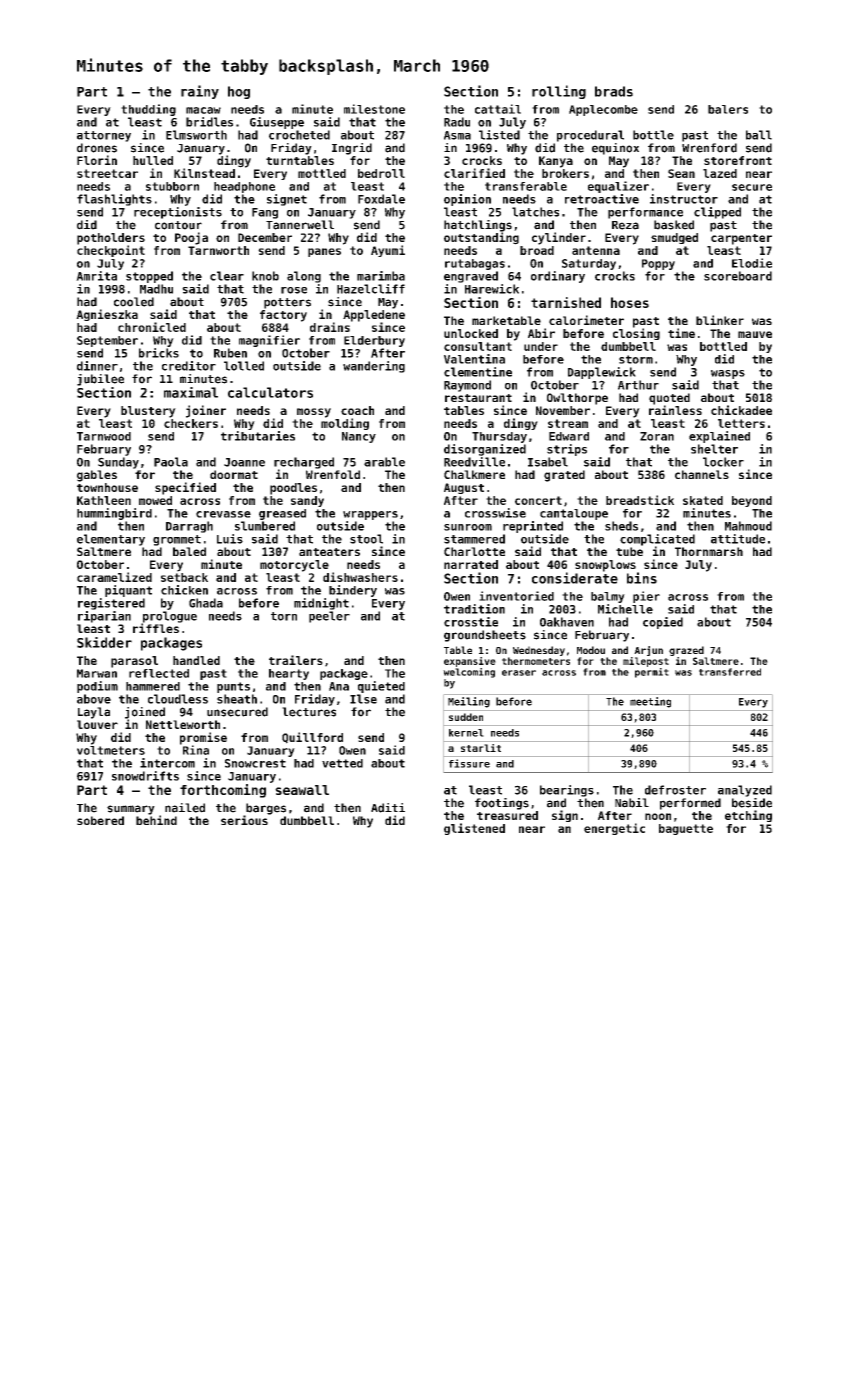 Image resolution: width=849 pixels, height=1400 pixels. Describe the element at coordinates (596, 250) in the screenshot. I see `antenna` at that location.
